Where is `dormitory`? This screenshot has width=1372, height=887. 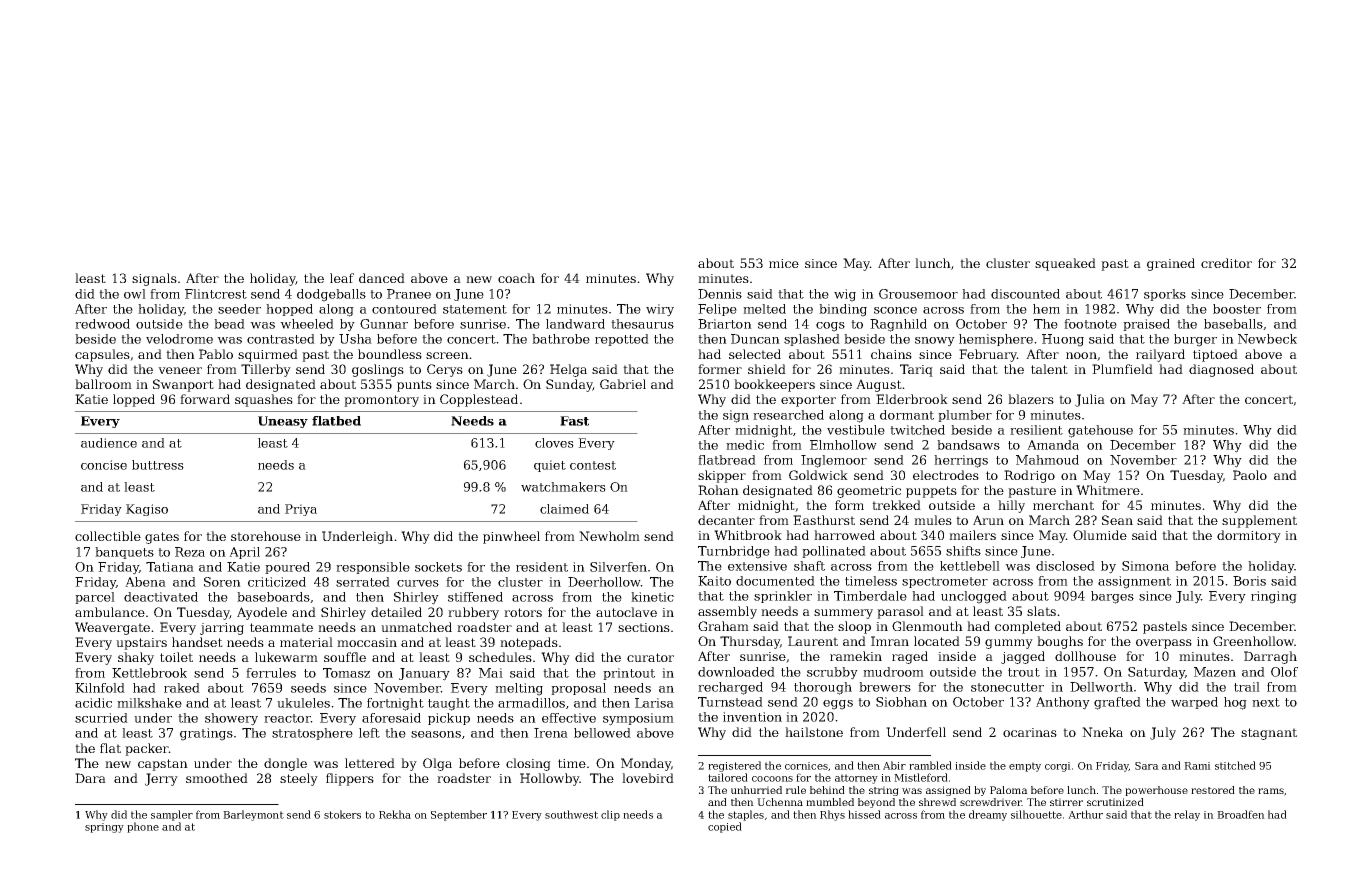
dormitory is located at coordinates (1249, 536).
